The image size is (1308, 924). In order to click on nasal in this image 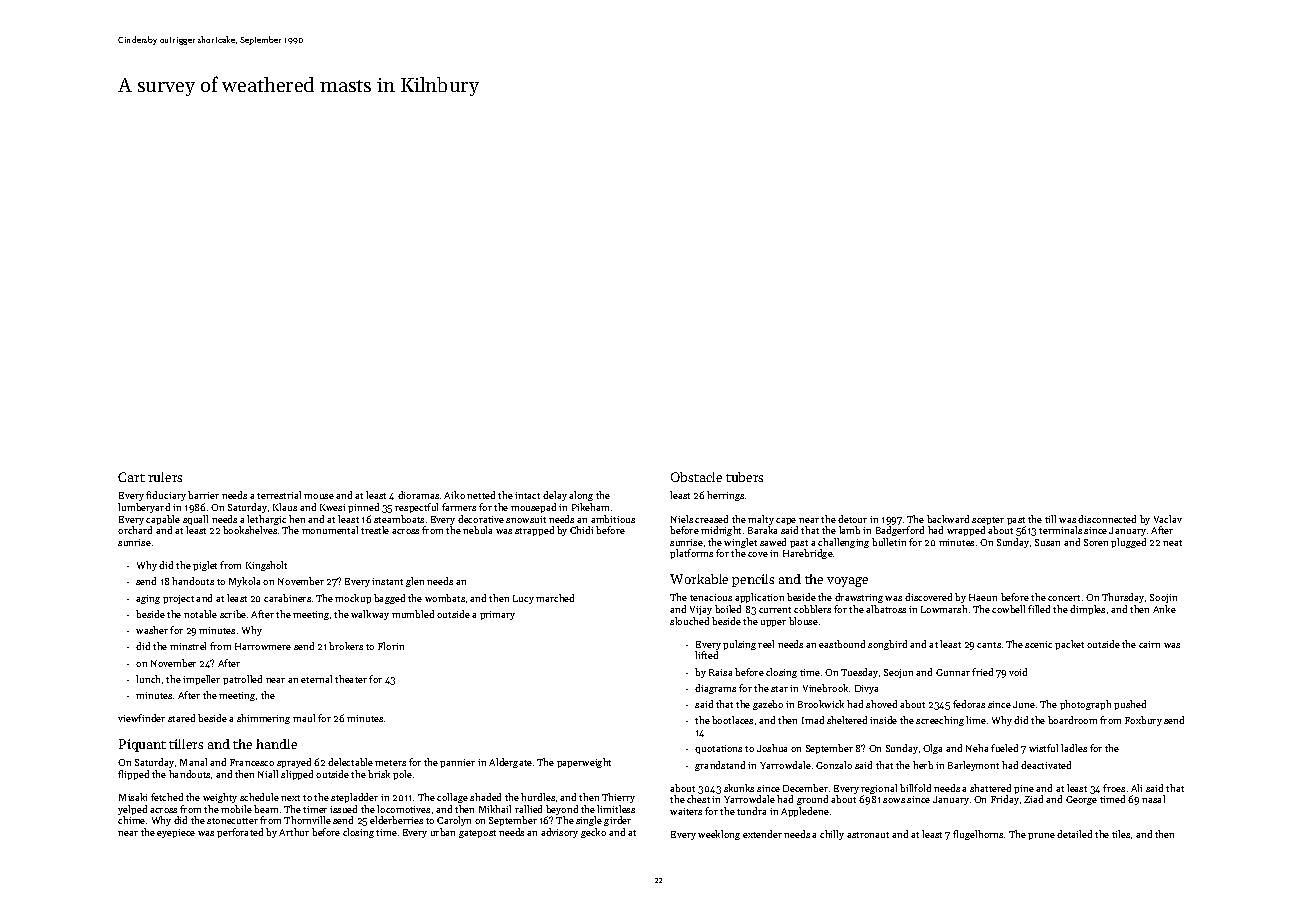, I will do `click(1153, 799)`.
